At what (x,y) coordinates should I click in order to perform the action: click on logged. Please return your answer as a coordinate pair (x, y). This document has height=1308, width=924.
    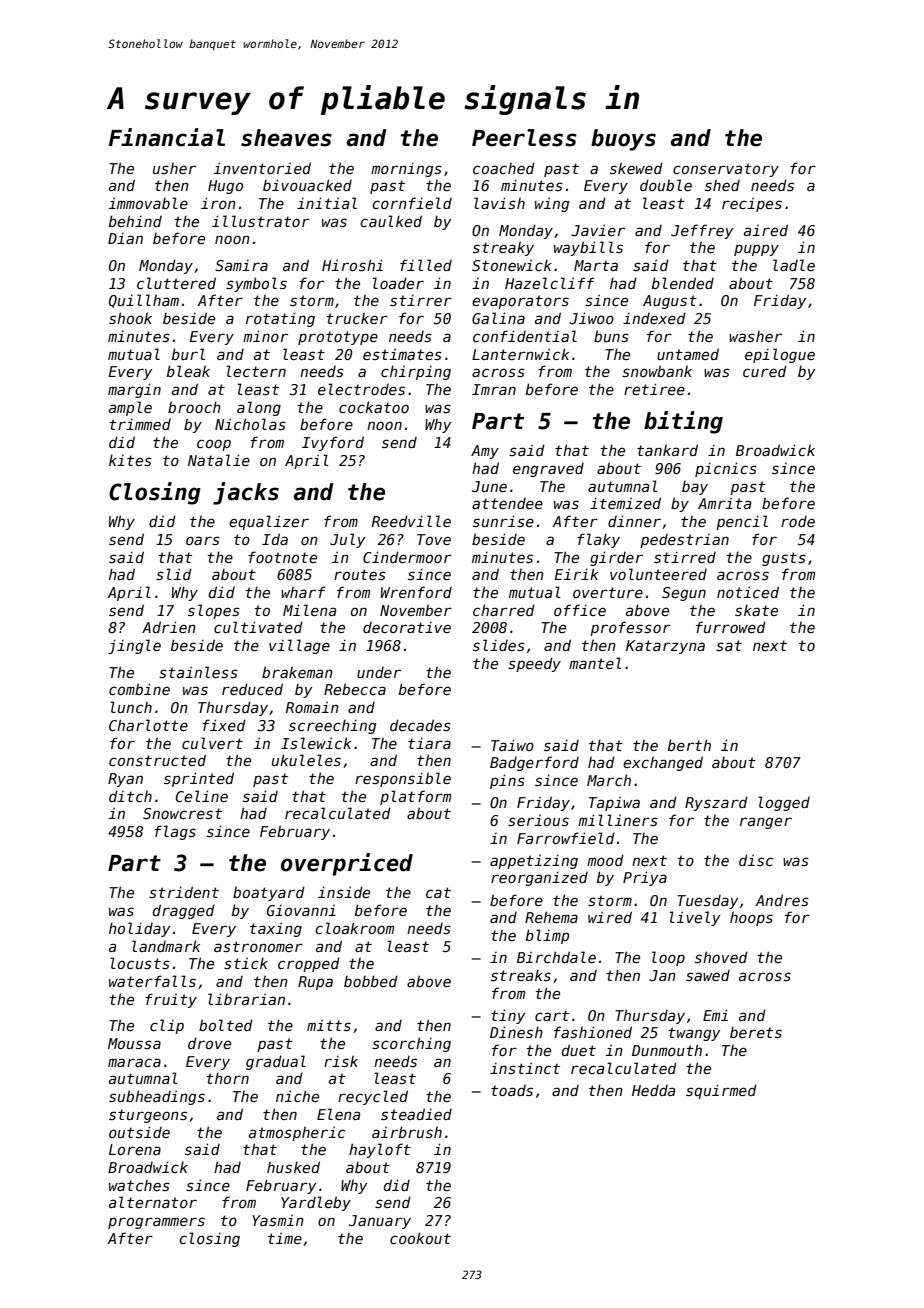
    Looking at the image, I should click on (784, 803).
